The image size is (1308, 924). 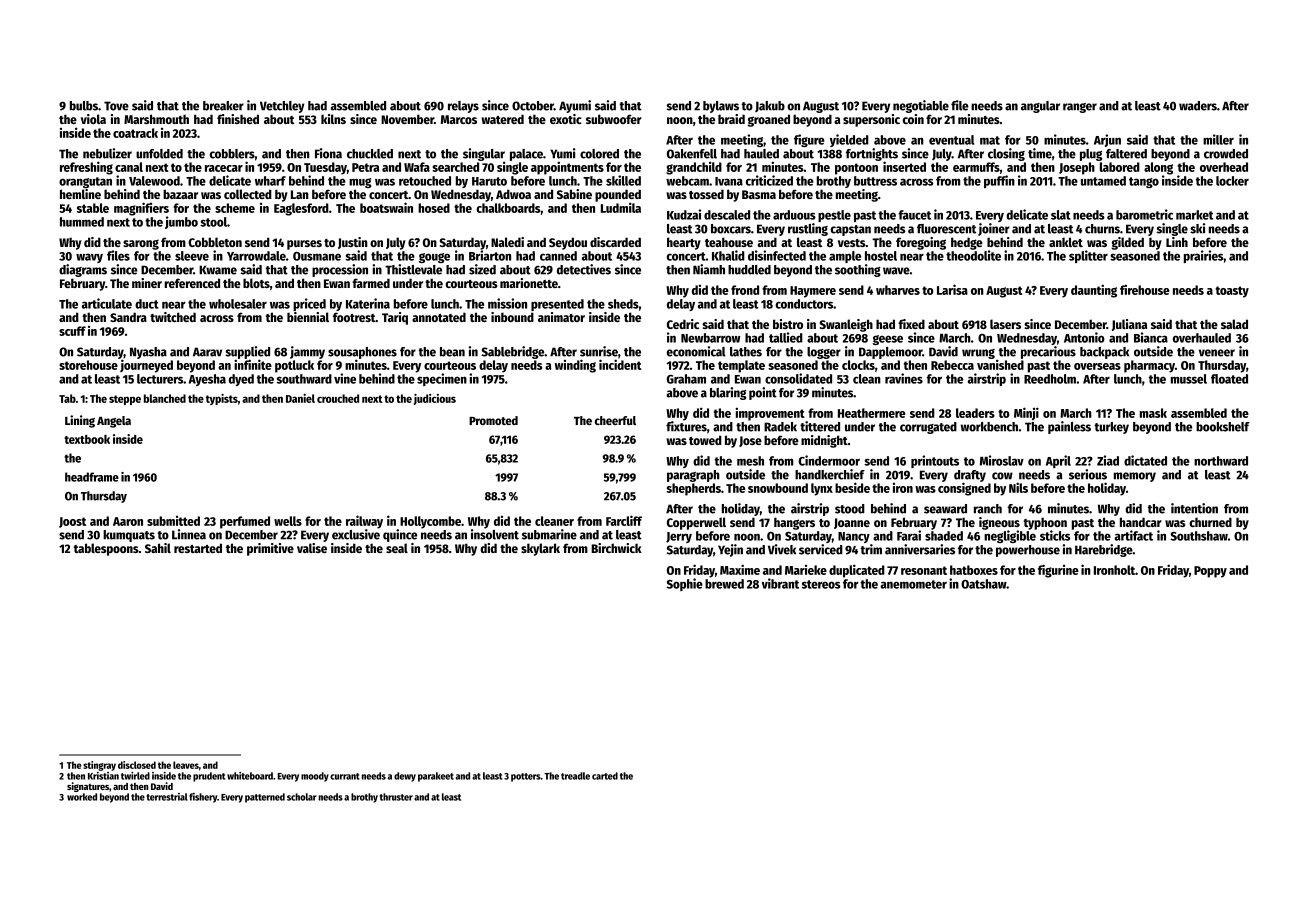 What do you see at coordinates (1080, 108) in the screenshot?
I see `ranger` at bounding box center [1080, 108].
